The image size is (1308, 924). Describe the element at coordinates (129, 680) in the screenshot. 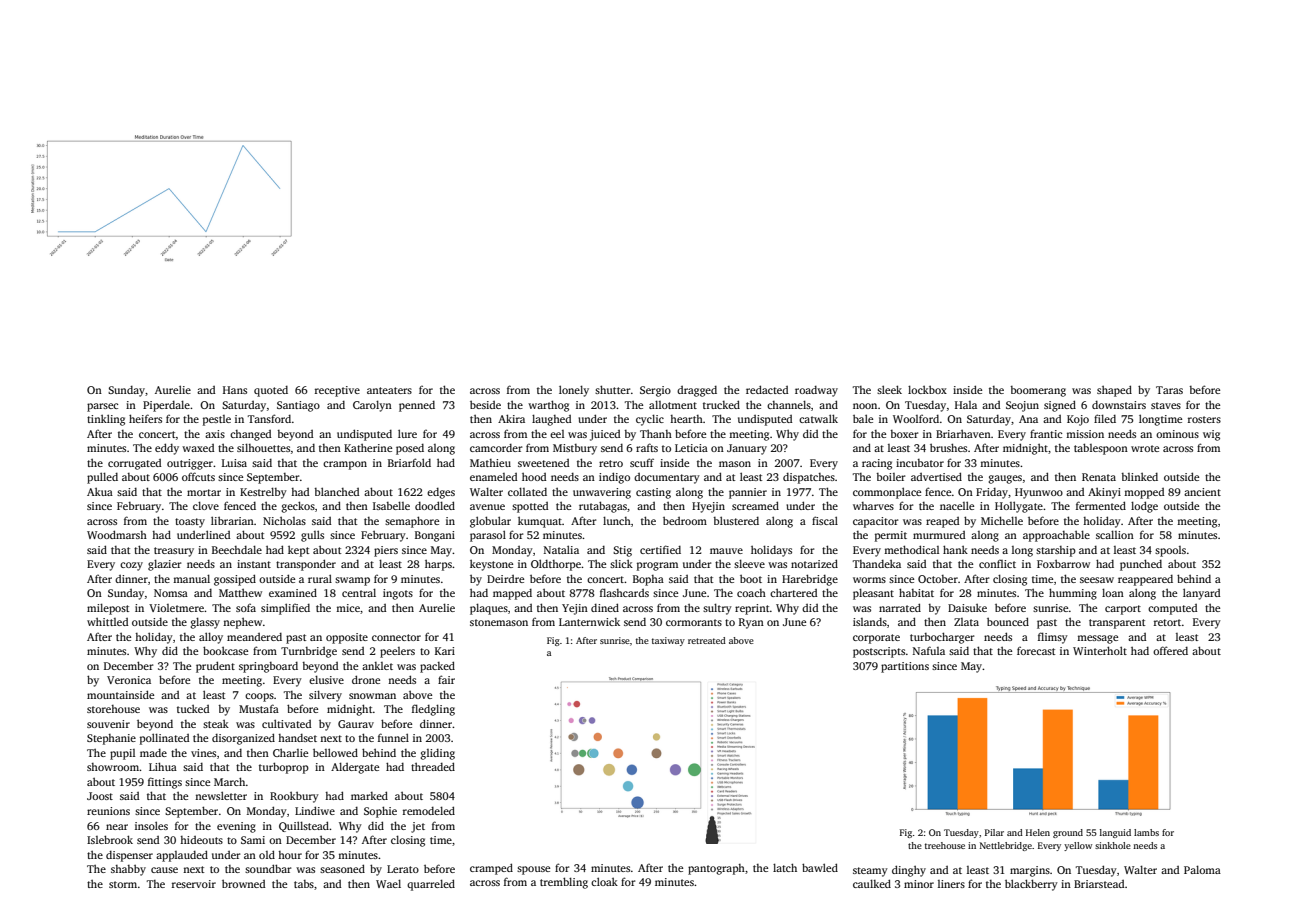

I see `Veronica` at that location.
